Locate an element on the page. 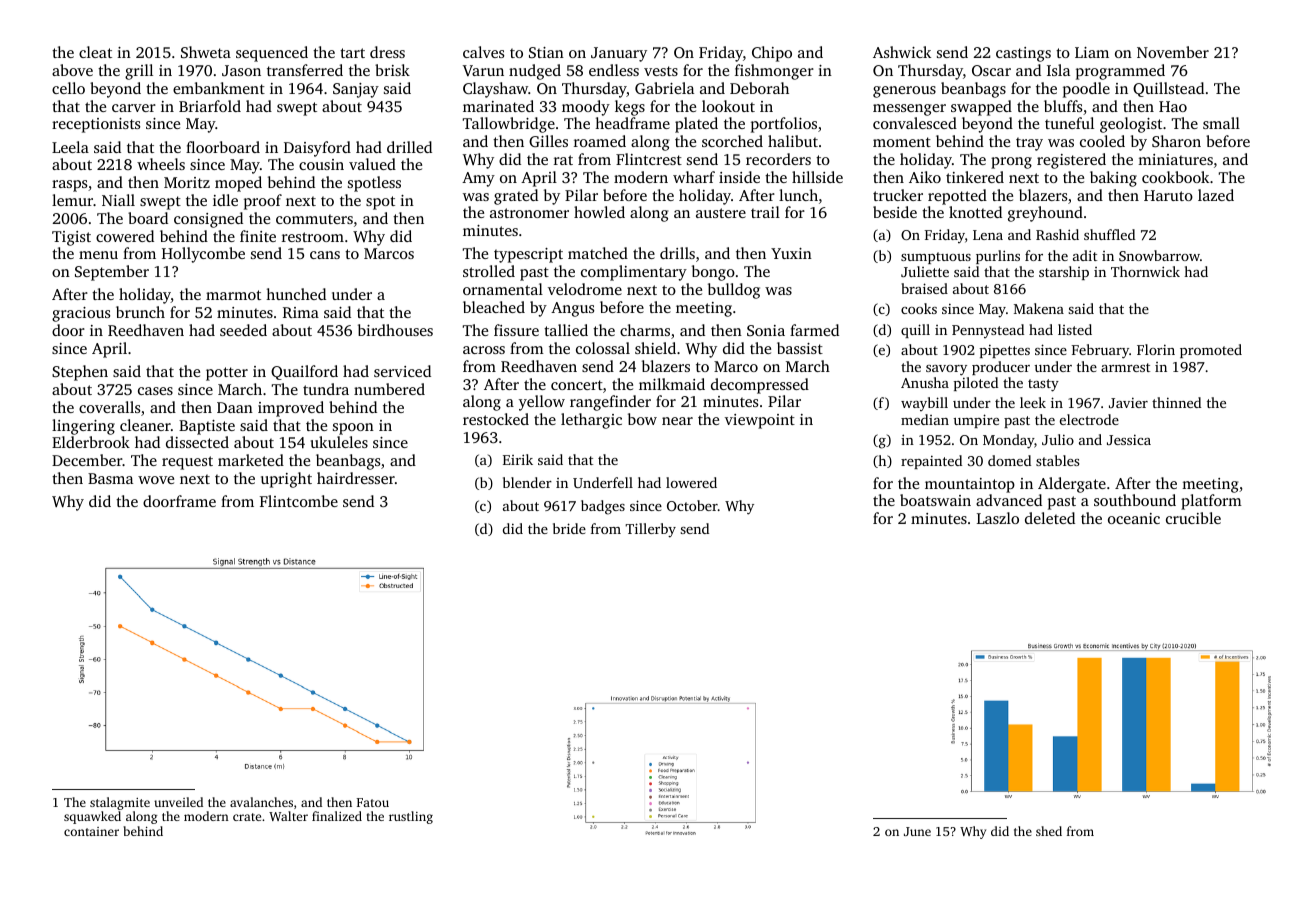 This document has height=924, width=1308. Laszlo is located at coordinates (998, 518).
